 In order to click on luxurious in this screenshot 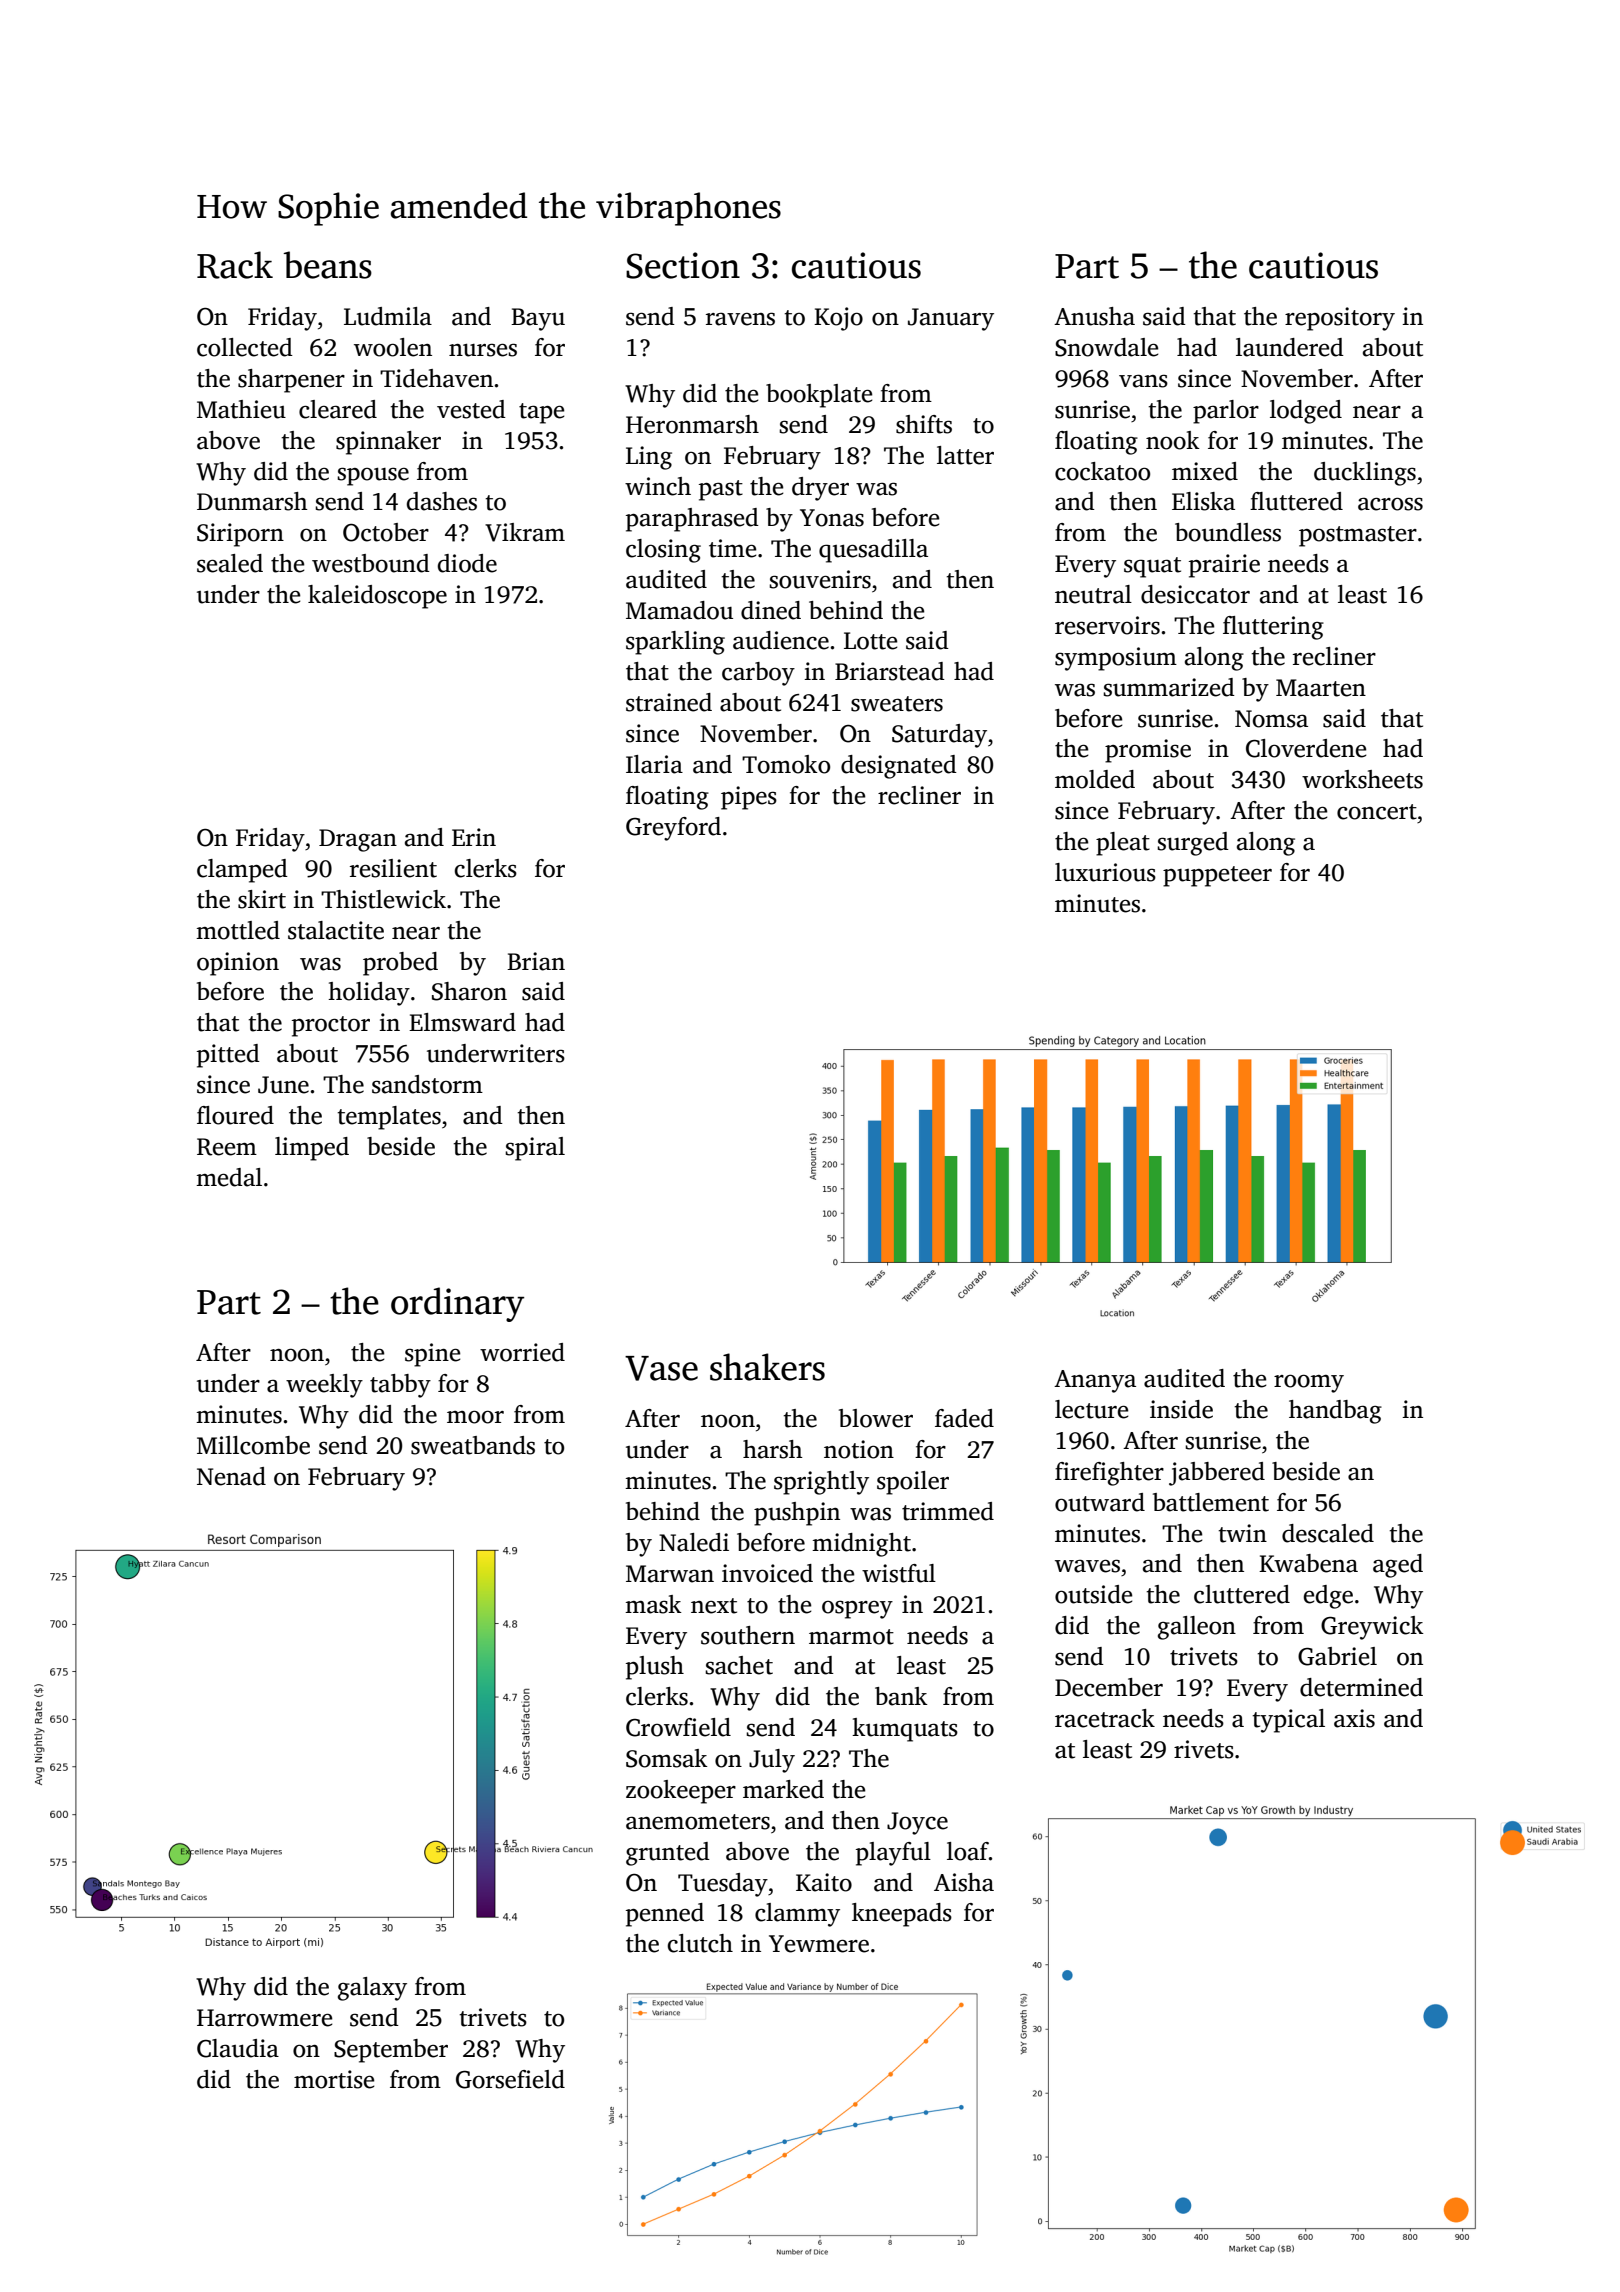, I will do `click(1105, 872)`.
